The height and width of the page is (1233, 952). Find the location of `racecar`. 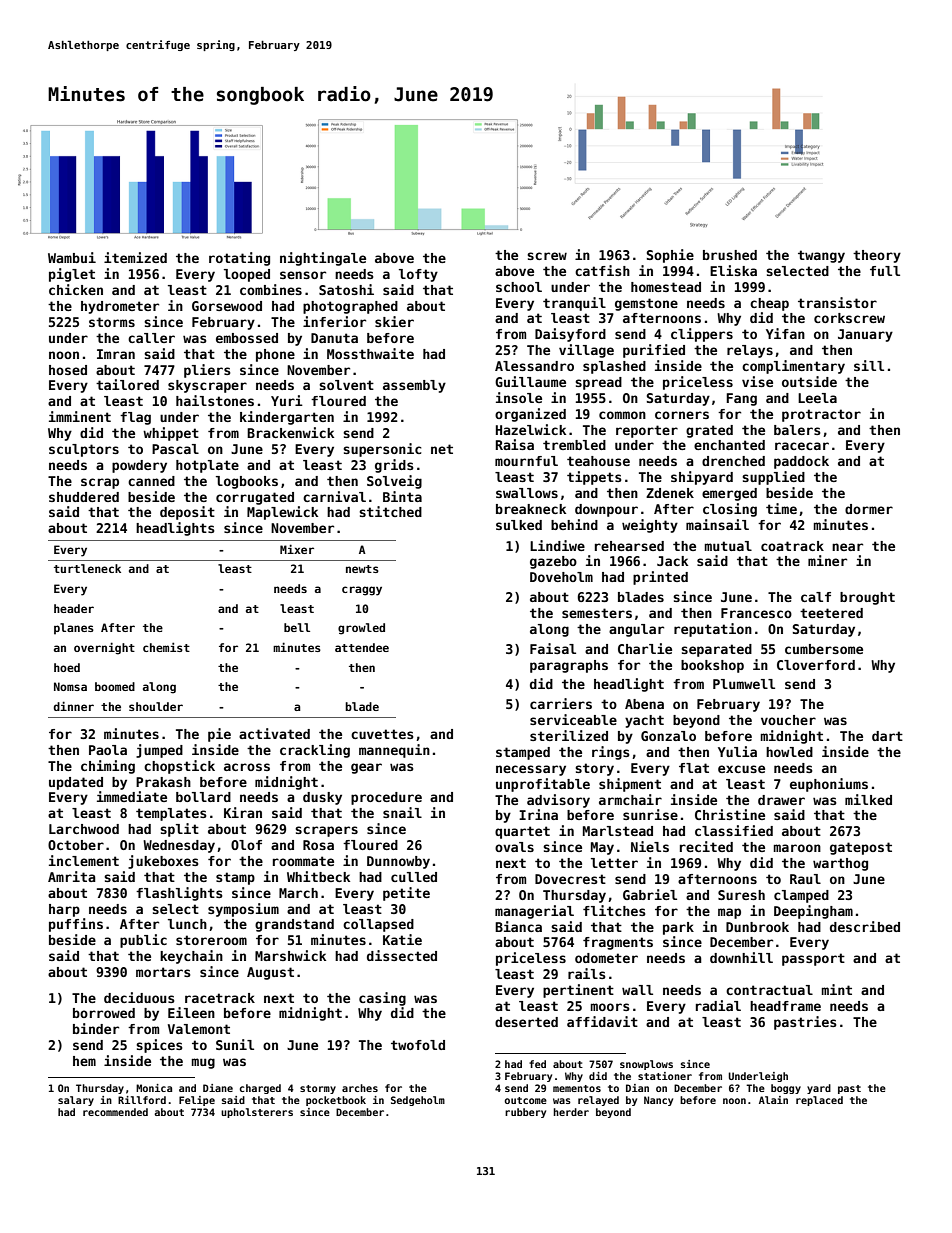

racecar is located at coordinates (802, 446).
